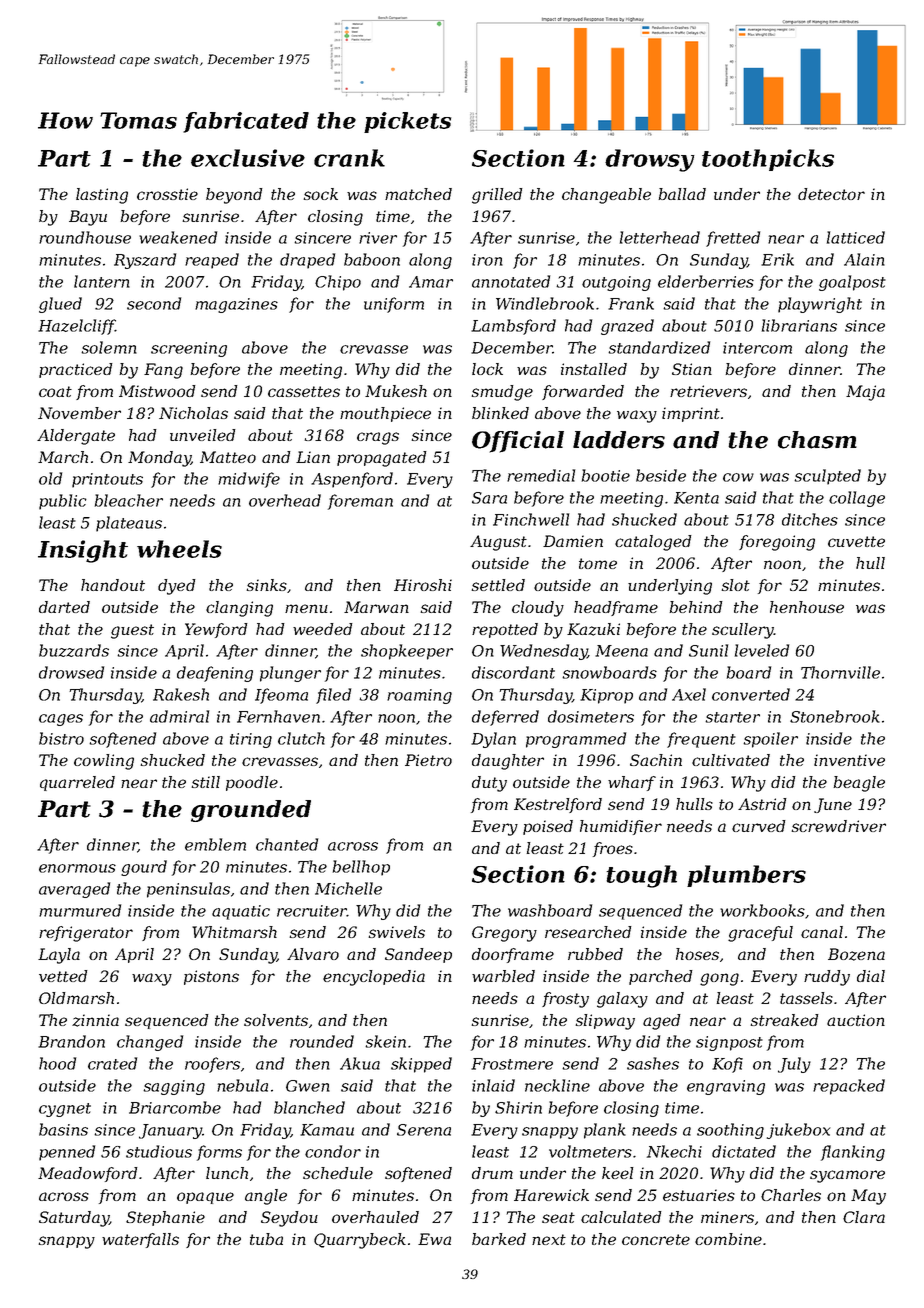 The height and width of the screenshot is (1308, 924). What do you see at coordinates (234, 196) in the screenshot?
I see `beyond` at bounding box center [234, 196].
